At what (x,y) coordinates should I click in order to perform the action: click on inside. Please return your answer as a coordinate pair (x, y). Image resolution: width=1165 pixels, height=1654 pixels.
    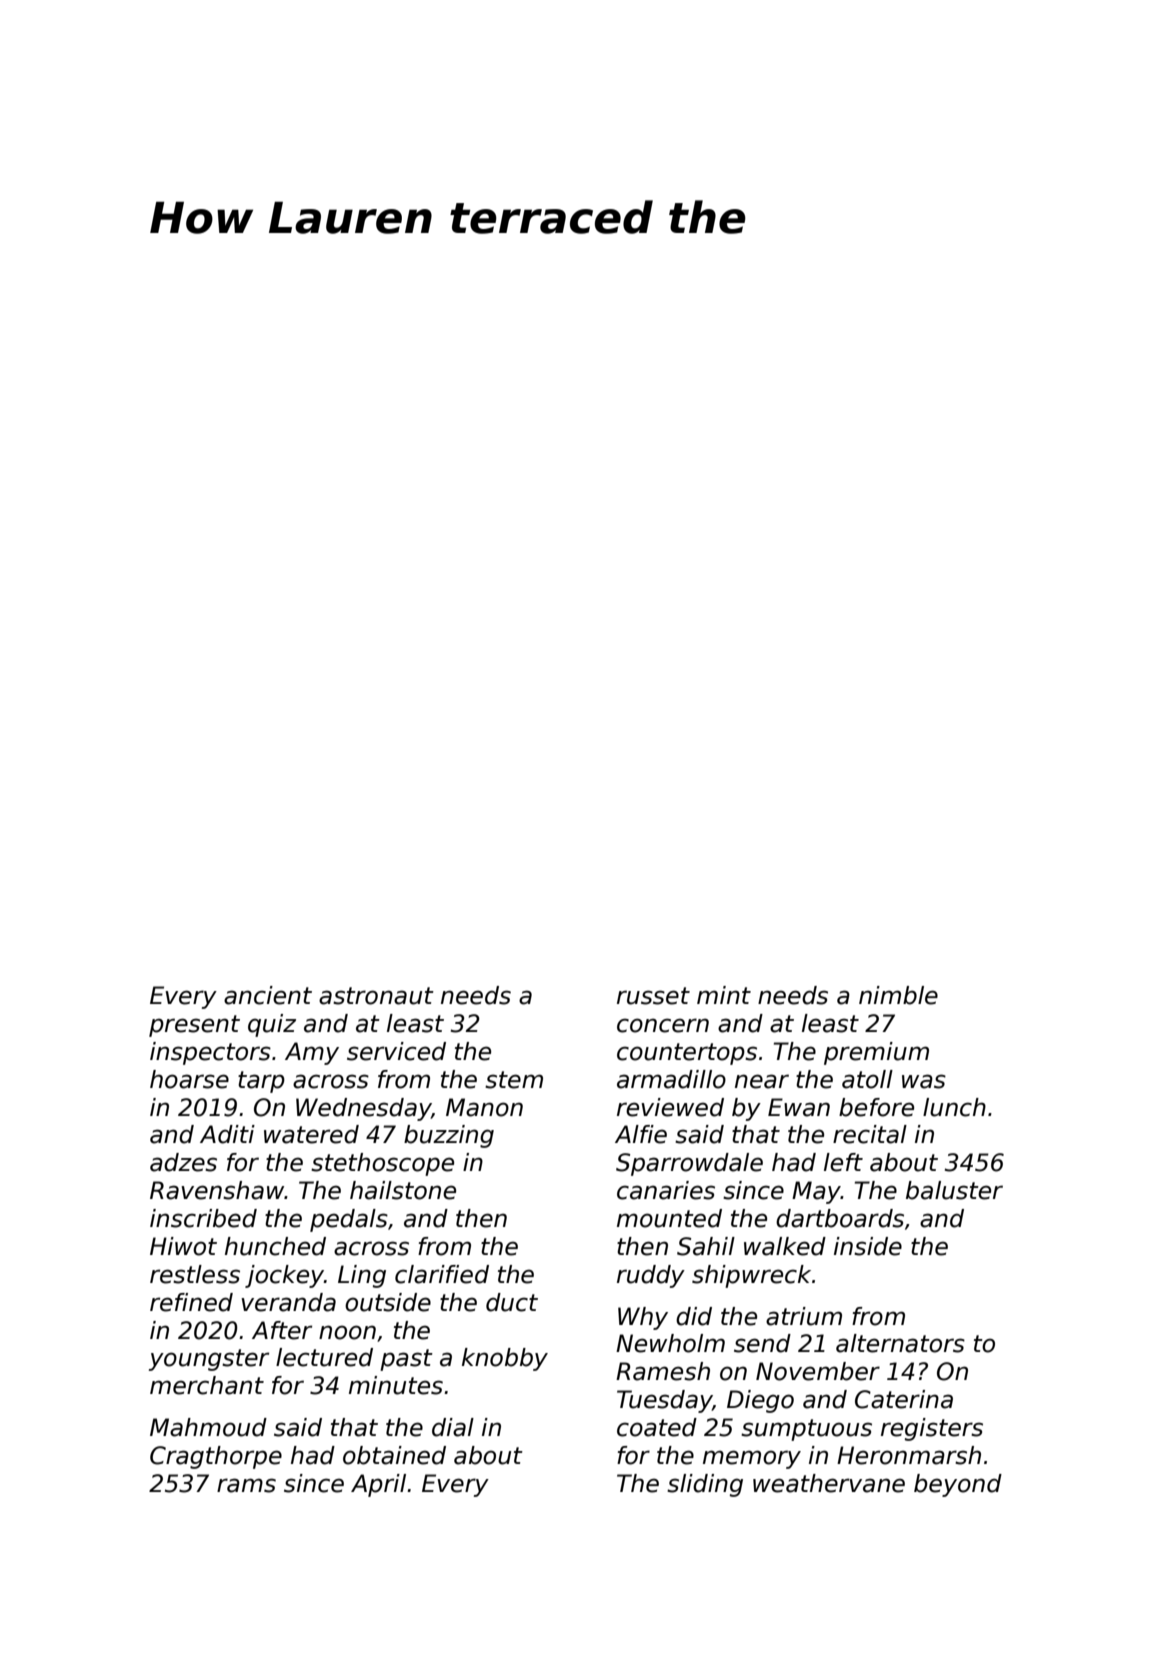
    Looking at the image, I should click on (868, 1246).
